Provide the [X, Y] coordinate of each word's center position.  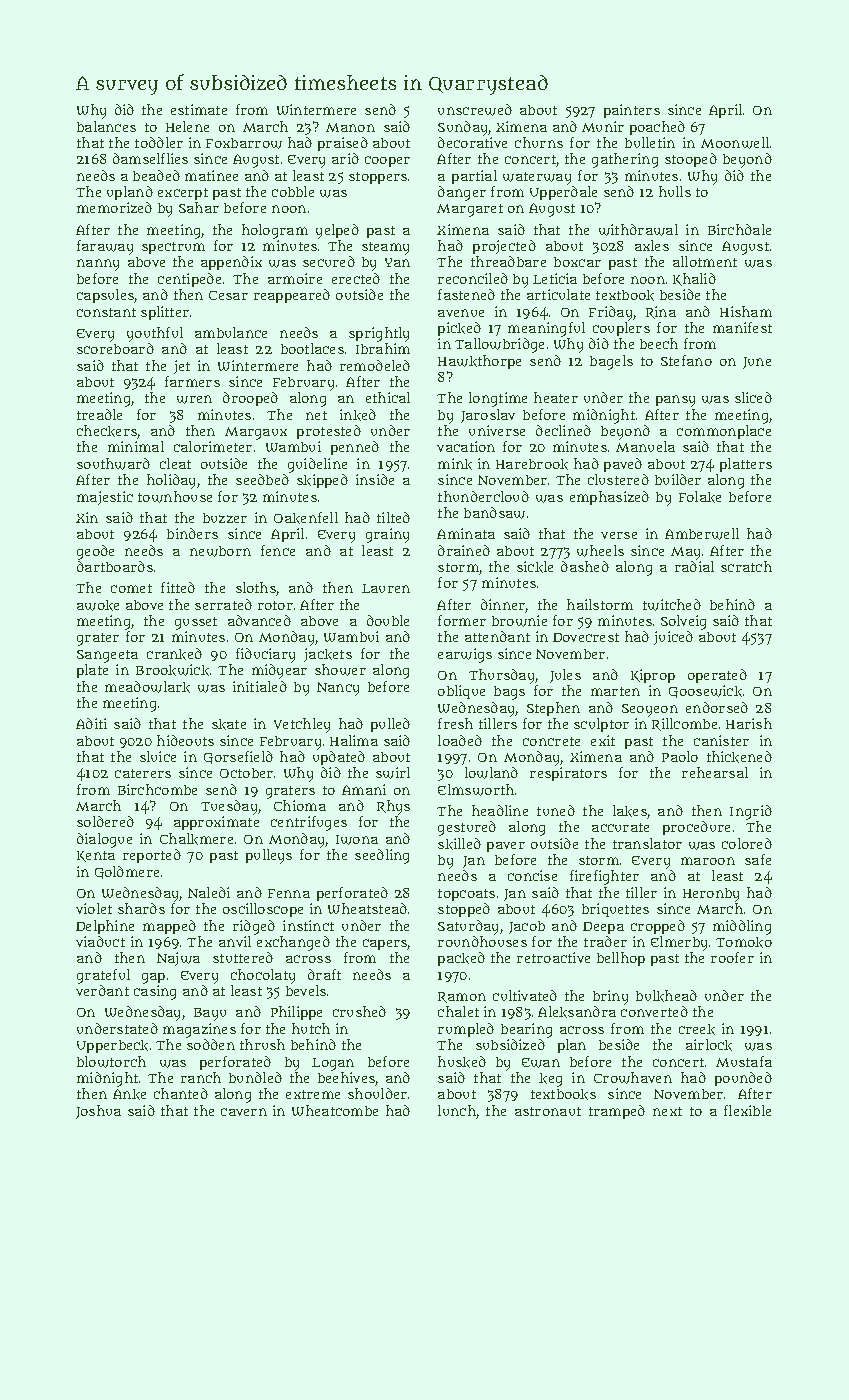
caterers [143, 773]
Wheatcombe [335, 1110]
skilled [459, 844]
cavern [244, 1112]
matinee [211, 175]
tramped [617, 1112]
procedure [696, 828]
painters [632, 111]
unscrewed [475, 110]
